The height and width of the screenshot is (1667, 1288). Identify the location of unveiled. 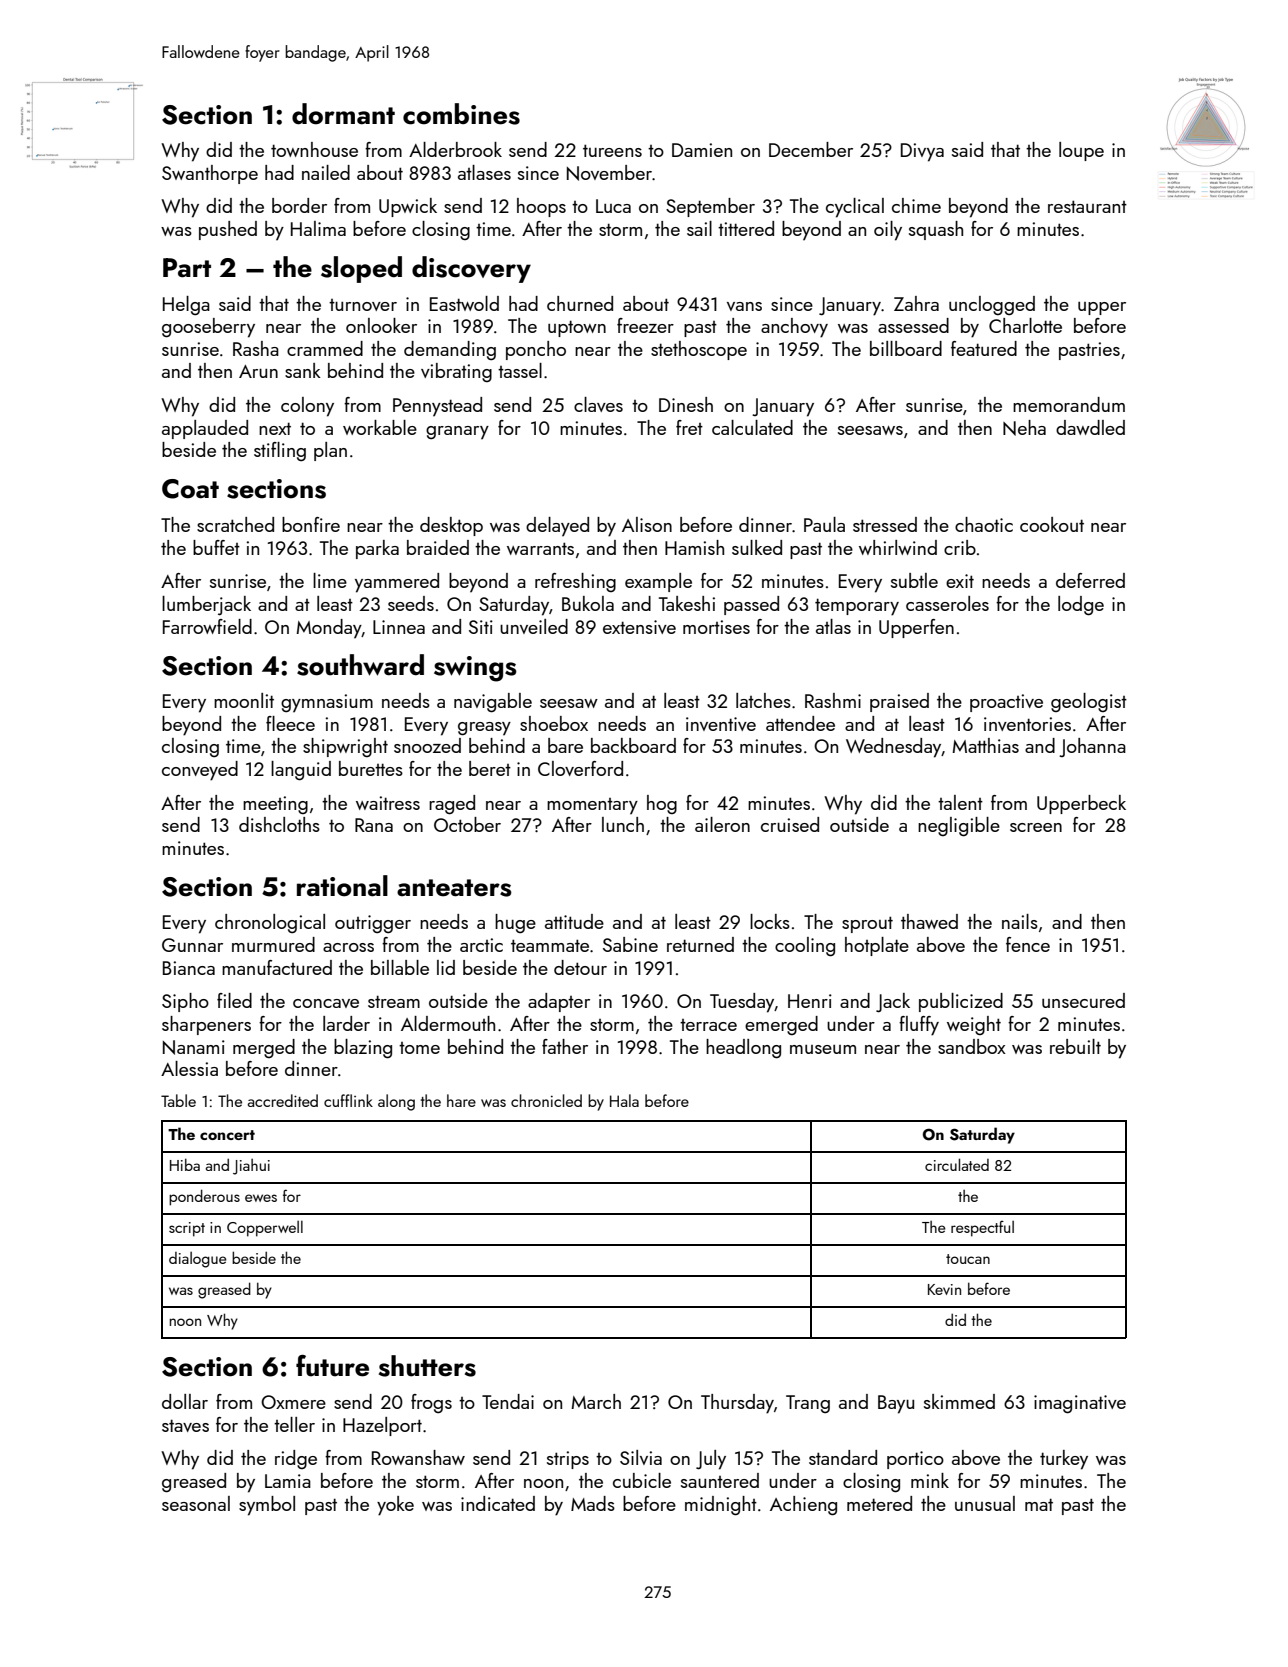
(534, 626).
